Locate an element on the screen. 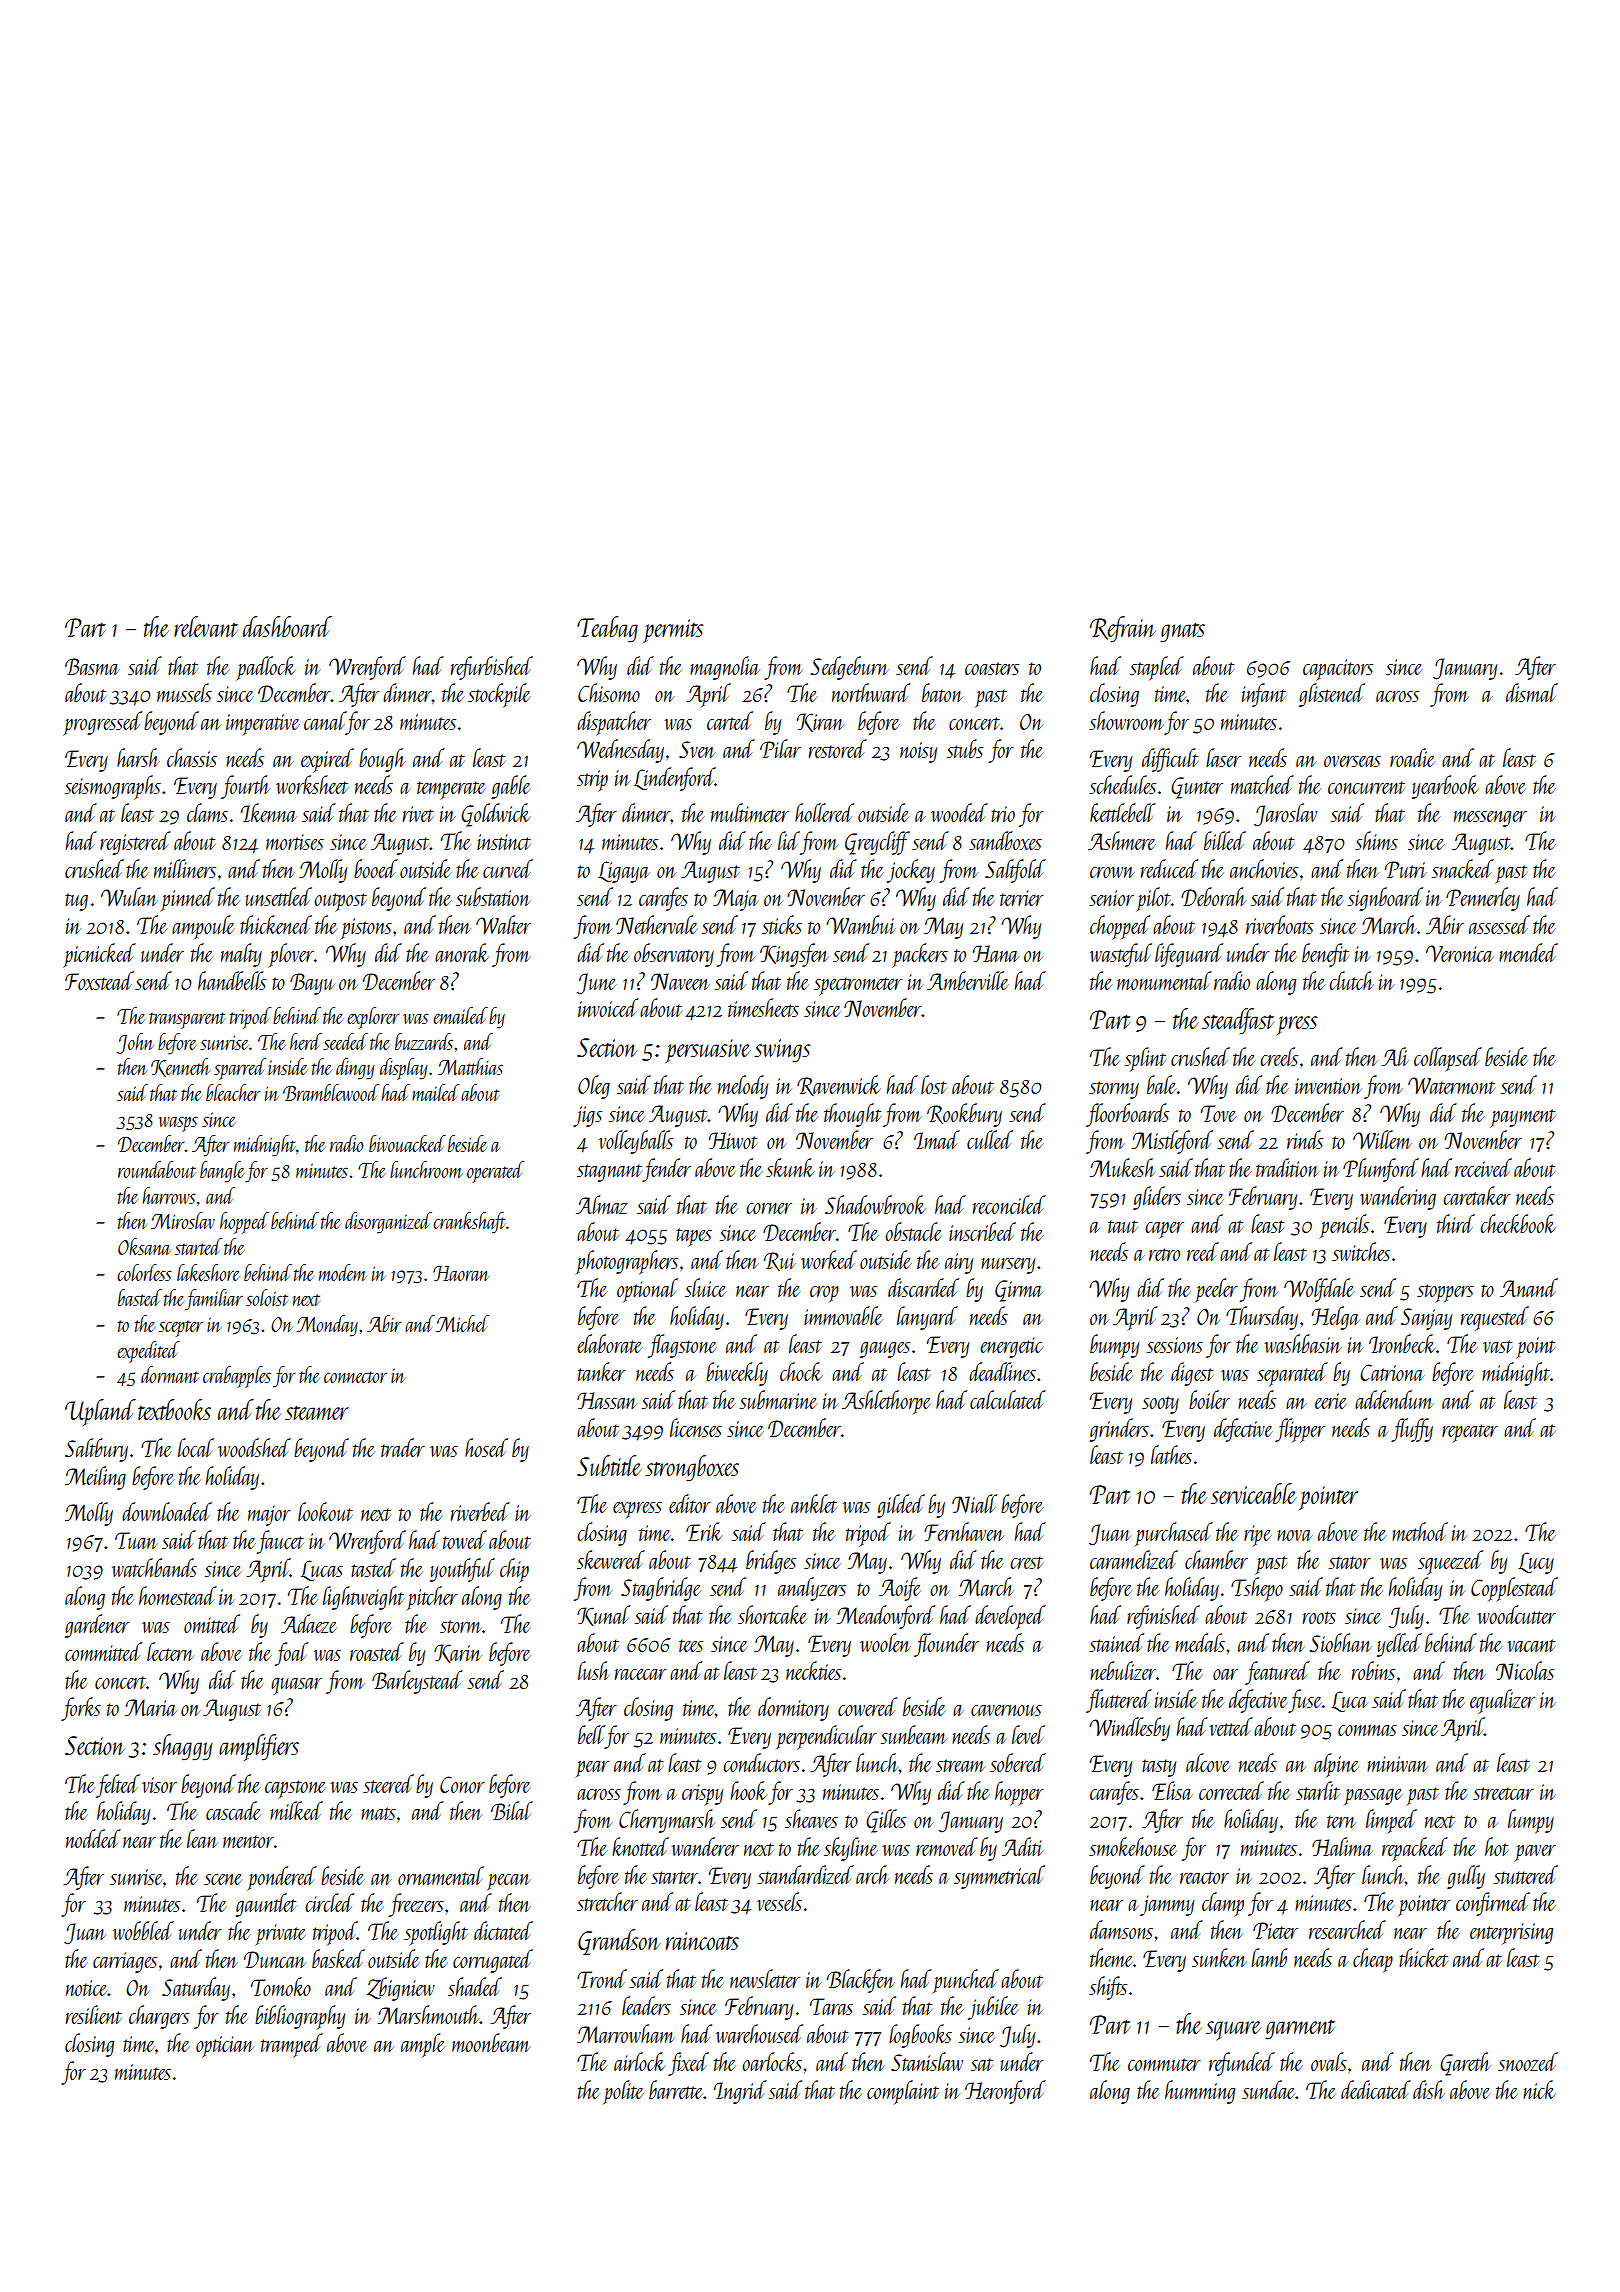  spectrometer is located at coordinates (858, 986).
